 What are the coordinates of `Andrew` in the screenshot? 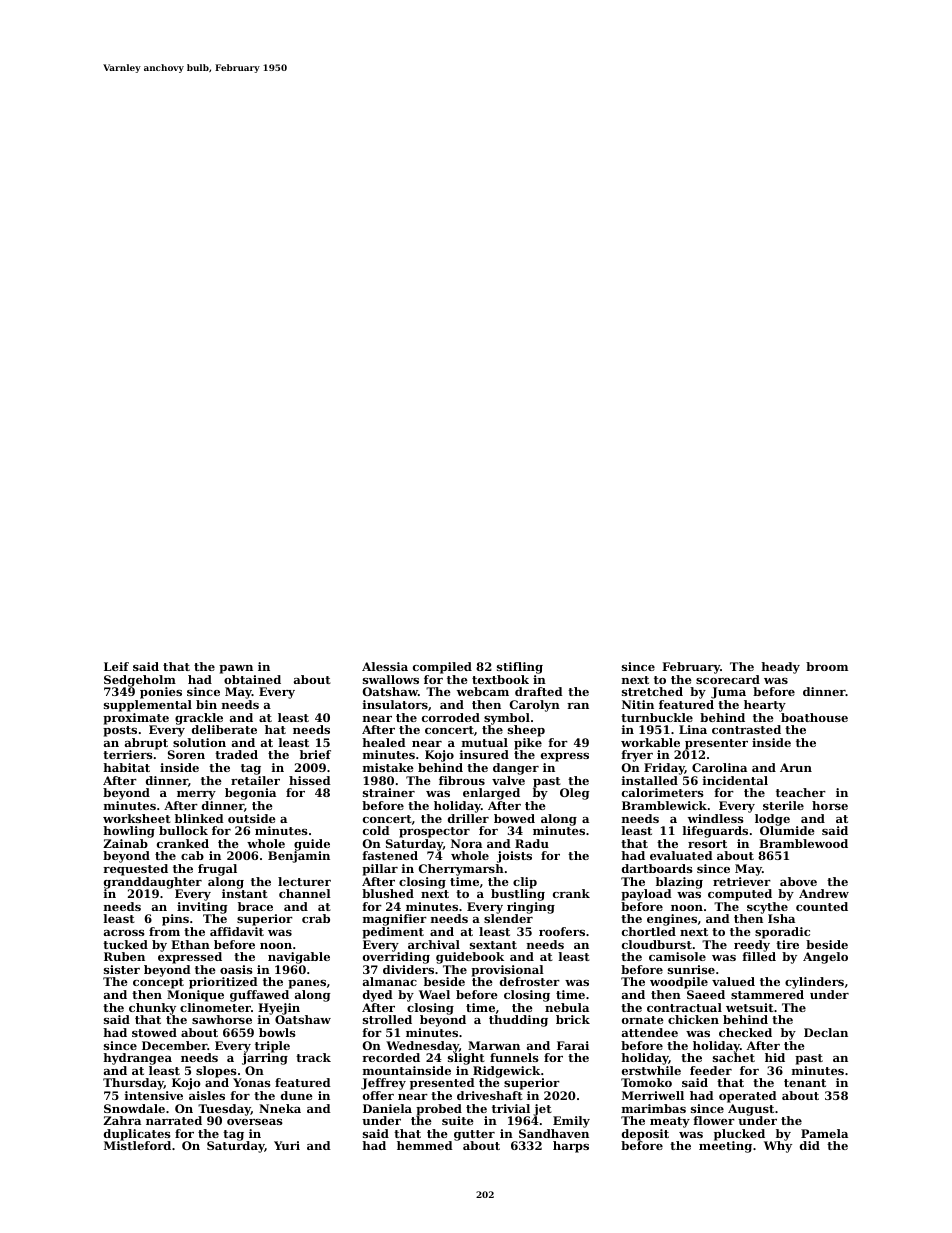 It's located at (824, 893).
